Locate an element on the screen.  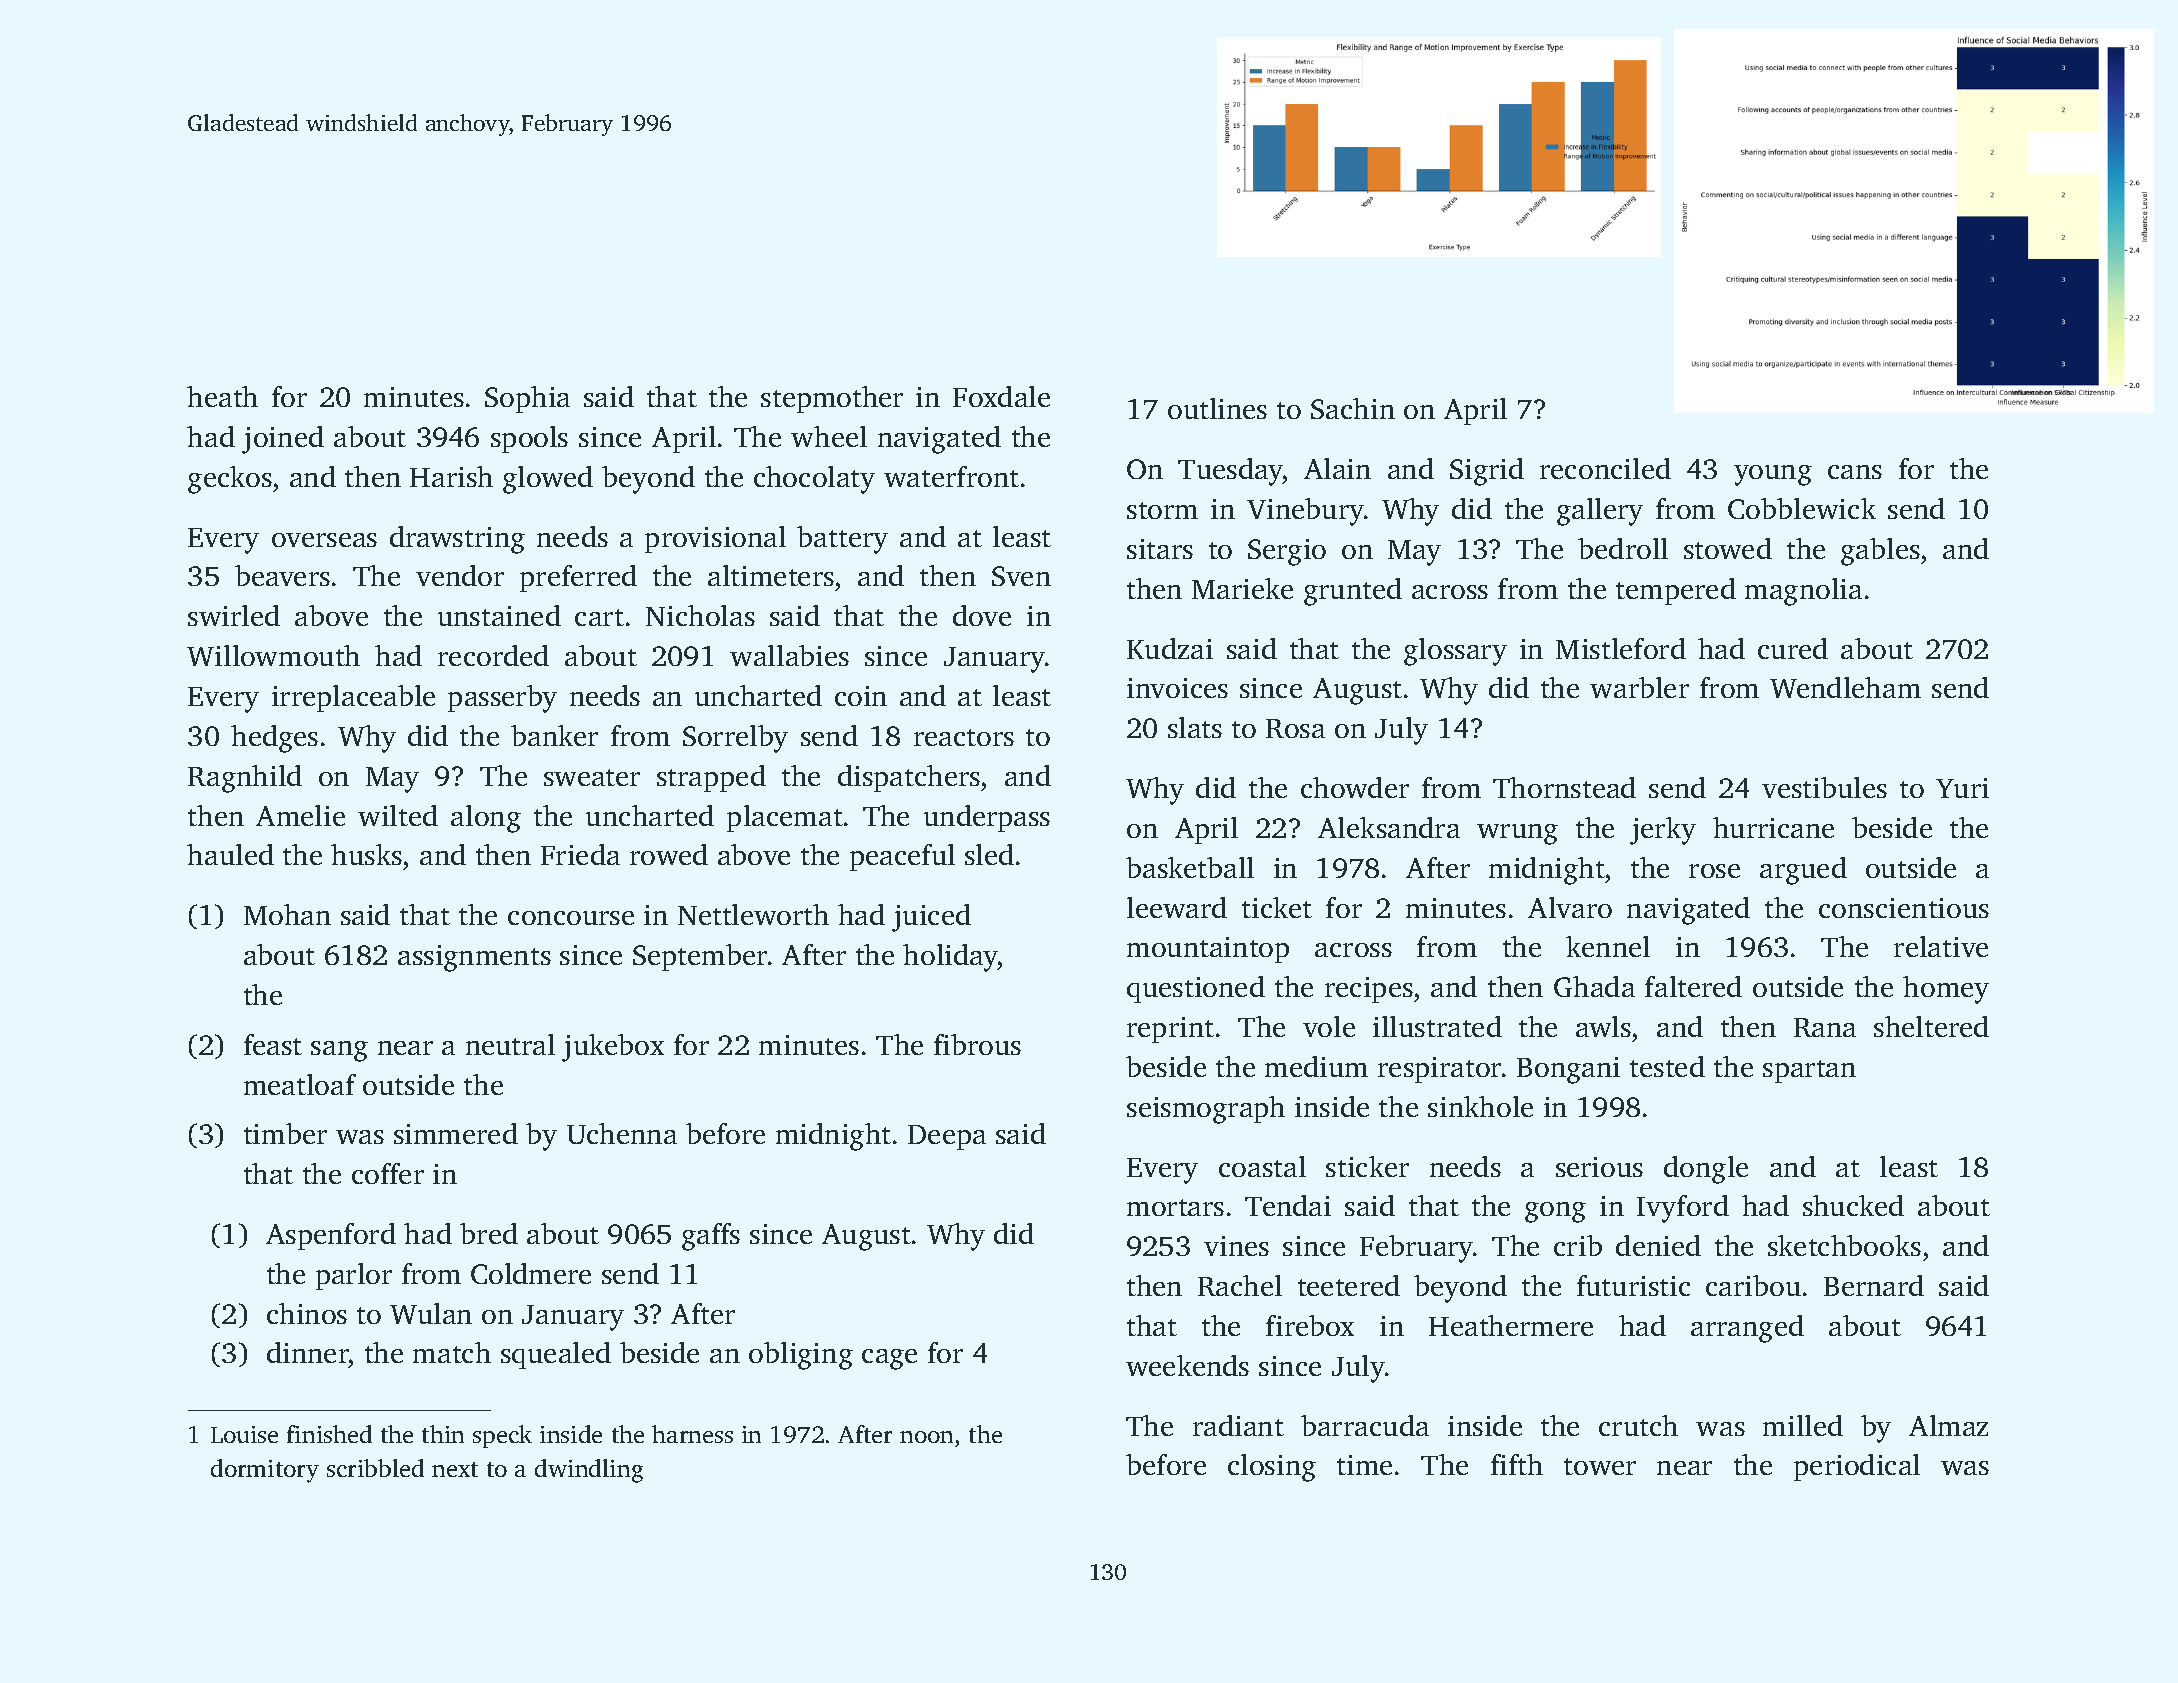
fibrous is located at coordinates (977, 1044).
